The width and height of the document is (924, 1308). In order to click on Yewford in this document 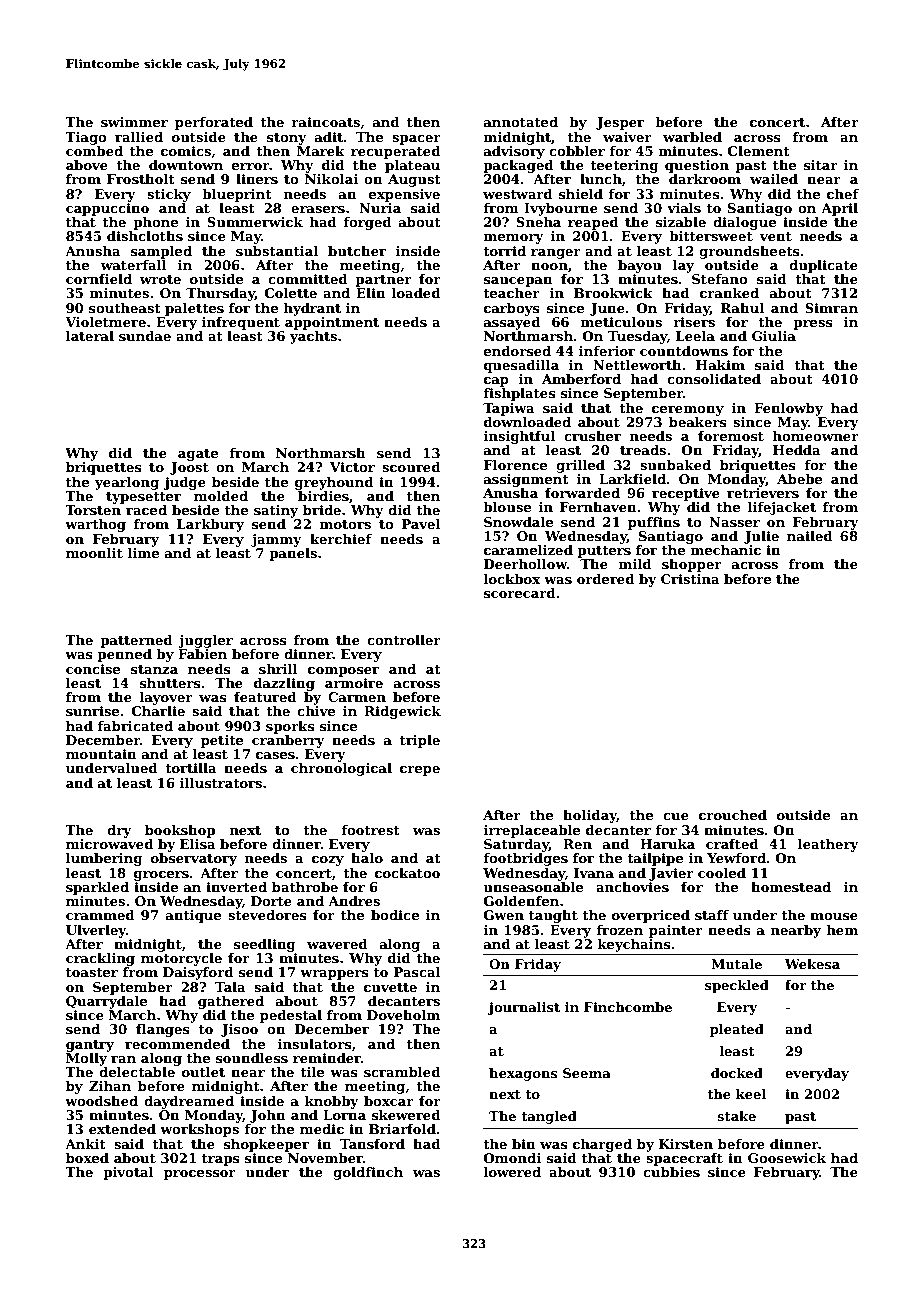, I will do `click(736, 858)`.
